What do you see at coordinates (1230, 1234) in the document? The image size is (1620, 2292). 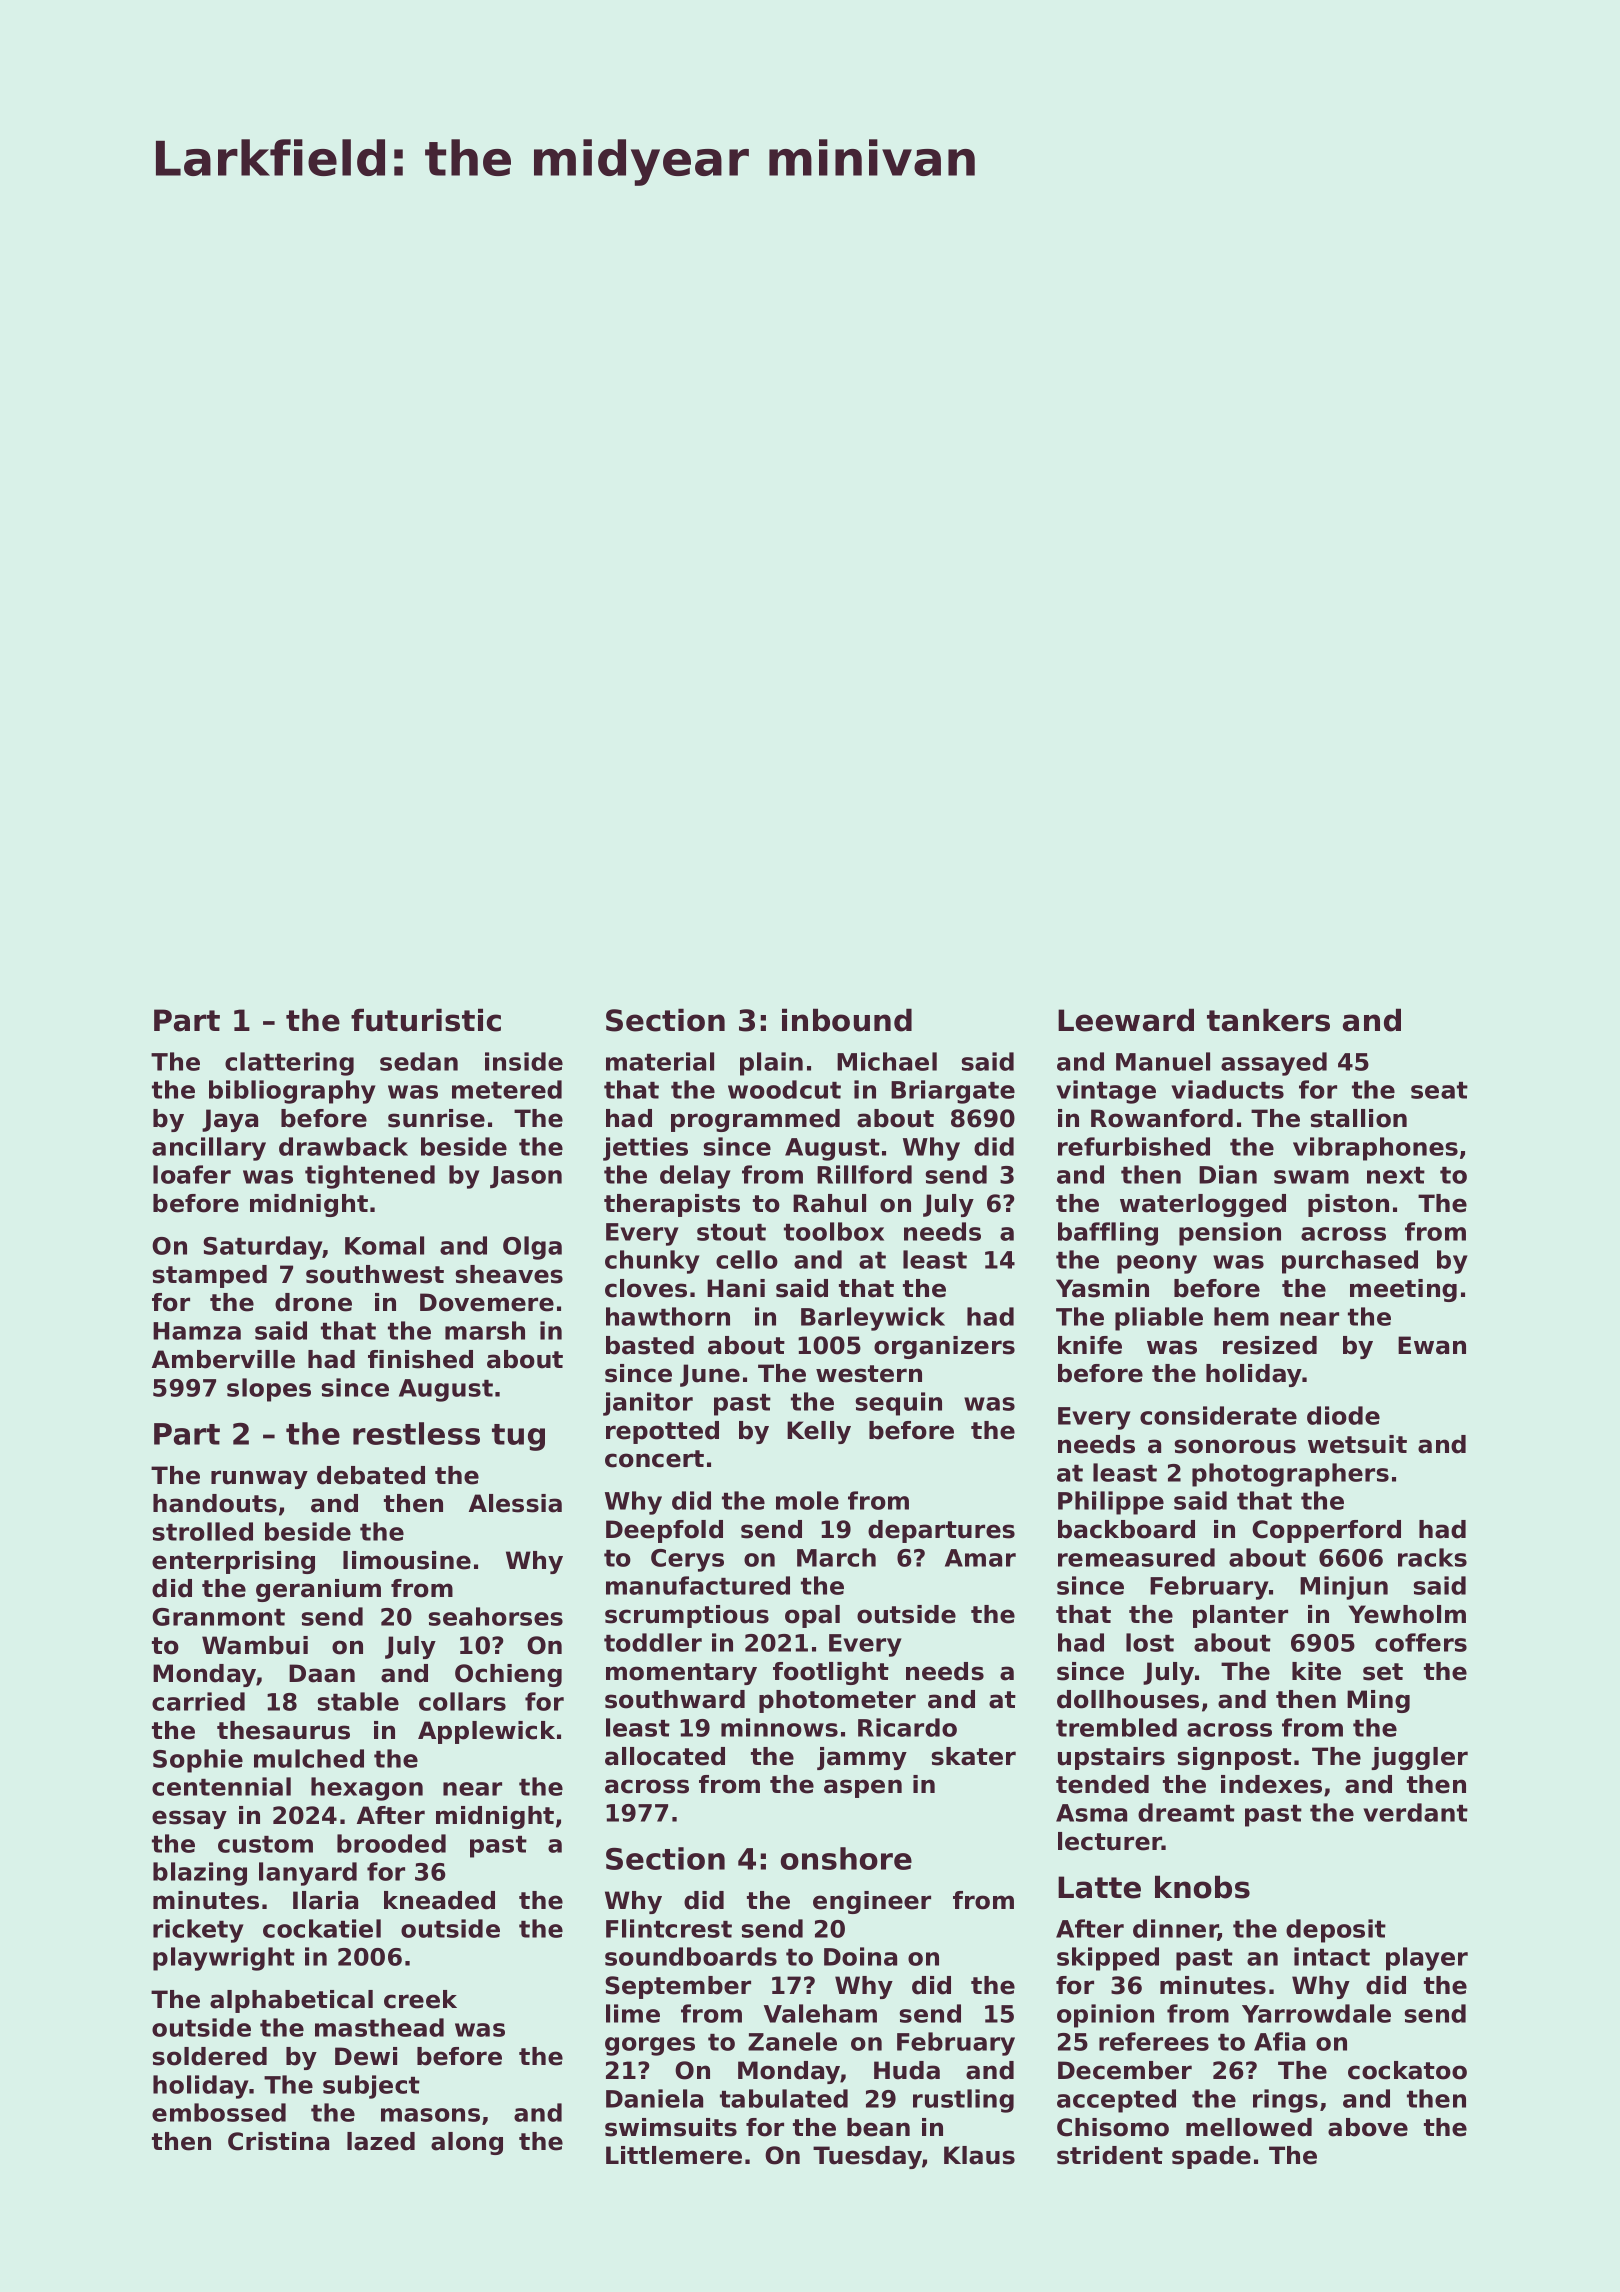 I see `pension` at bounding box center [1230, 1234].
